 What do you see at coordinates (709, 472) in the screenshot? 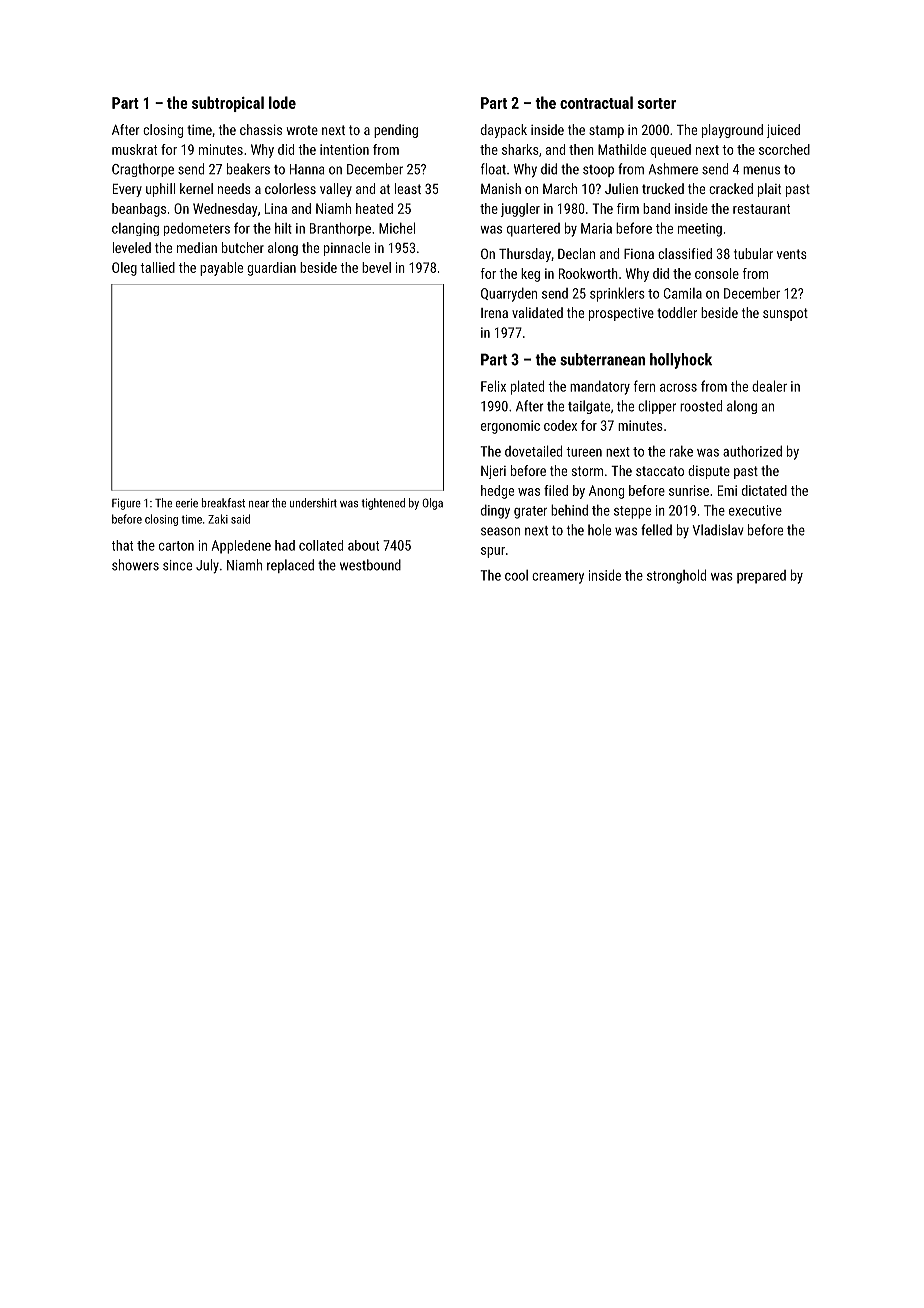
I see `dispute` at bounding box center [709, 472].
